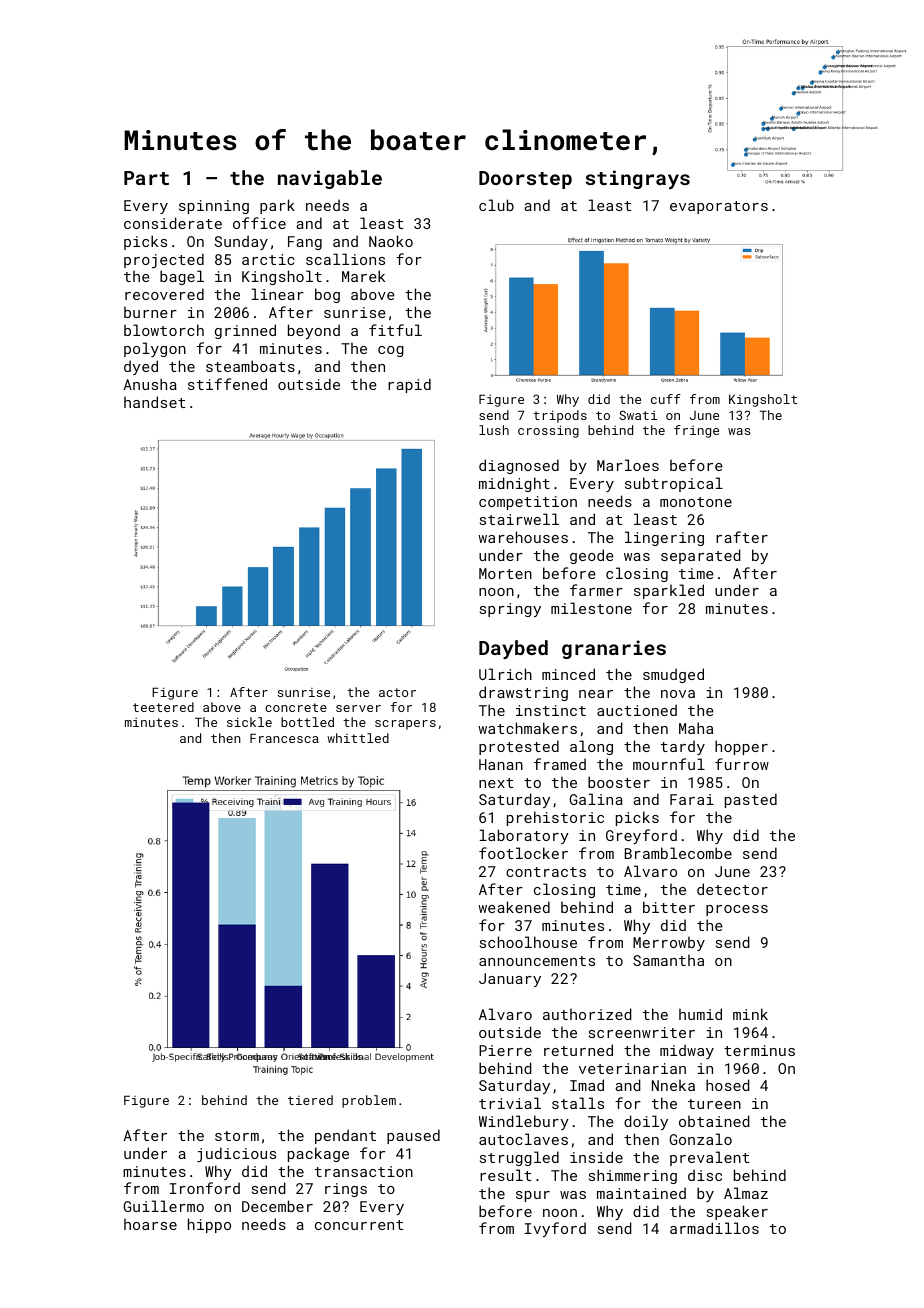  I want to click on teetered, so click(163, 707).
